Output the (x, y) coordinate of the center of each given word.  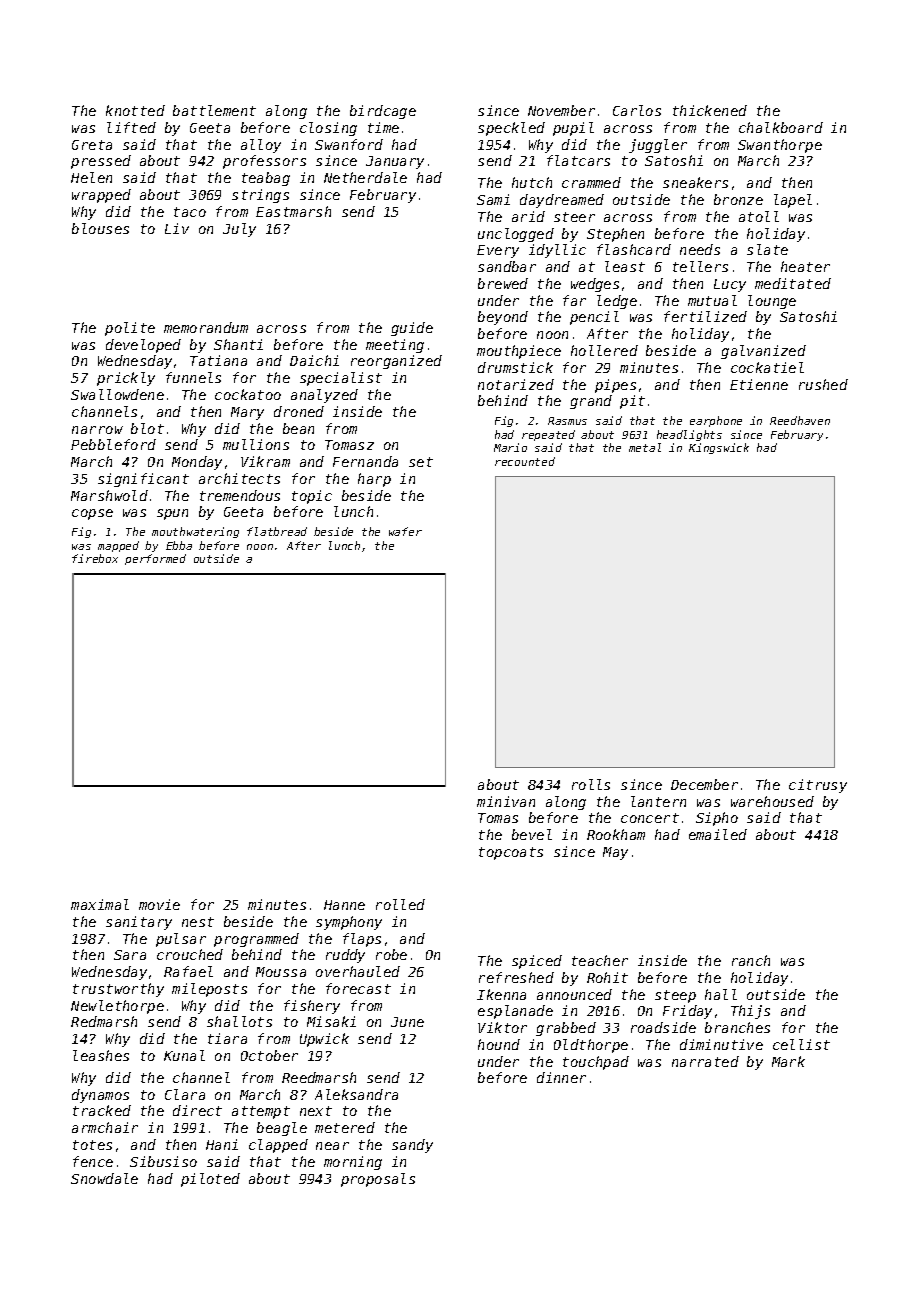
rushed (823, 384)
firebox (95, 558)
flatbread (277, 531)
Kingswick (719, 448)
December (704, 784)
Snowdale (104, 1178)
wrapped (101, 196)
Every (498, 251)
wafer (405, 531)
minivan (506, 801)
